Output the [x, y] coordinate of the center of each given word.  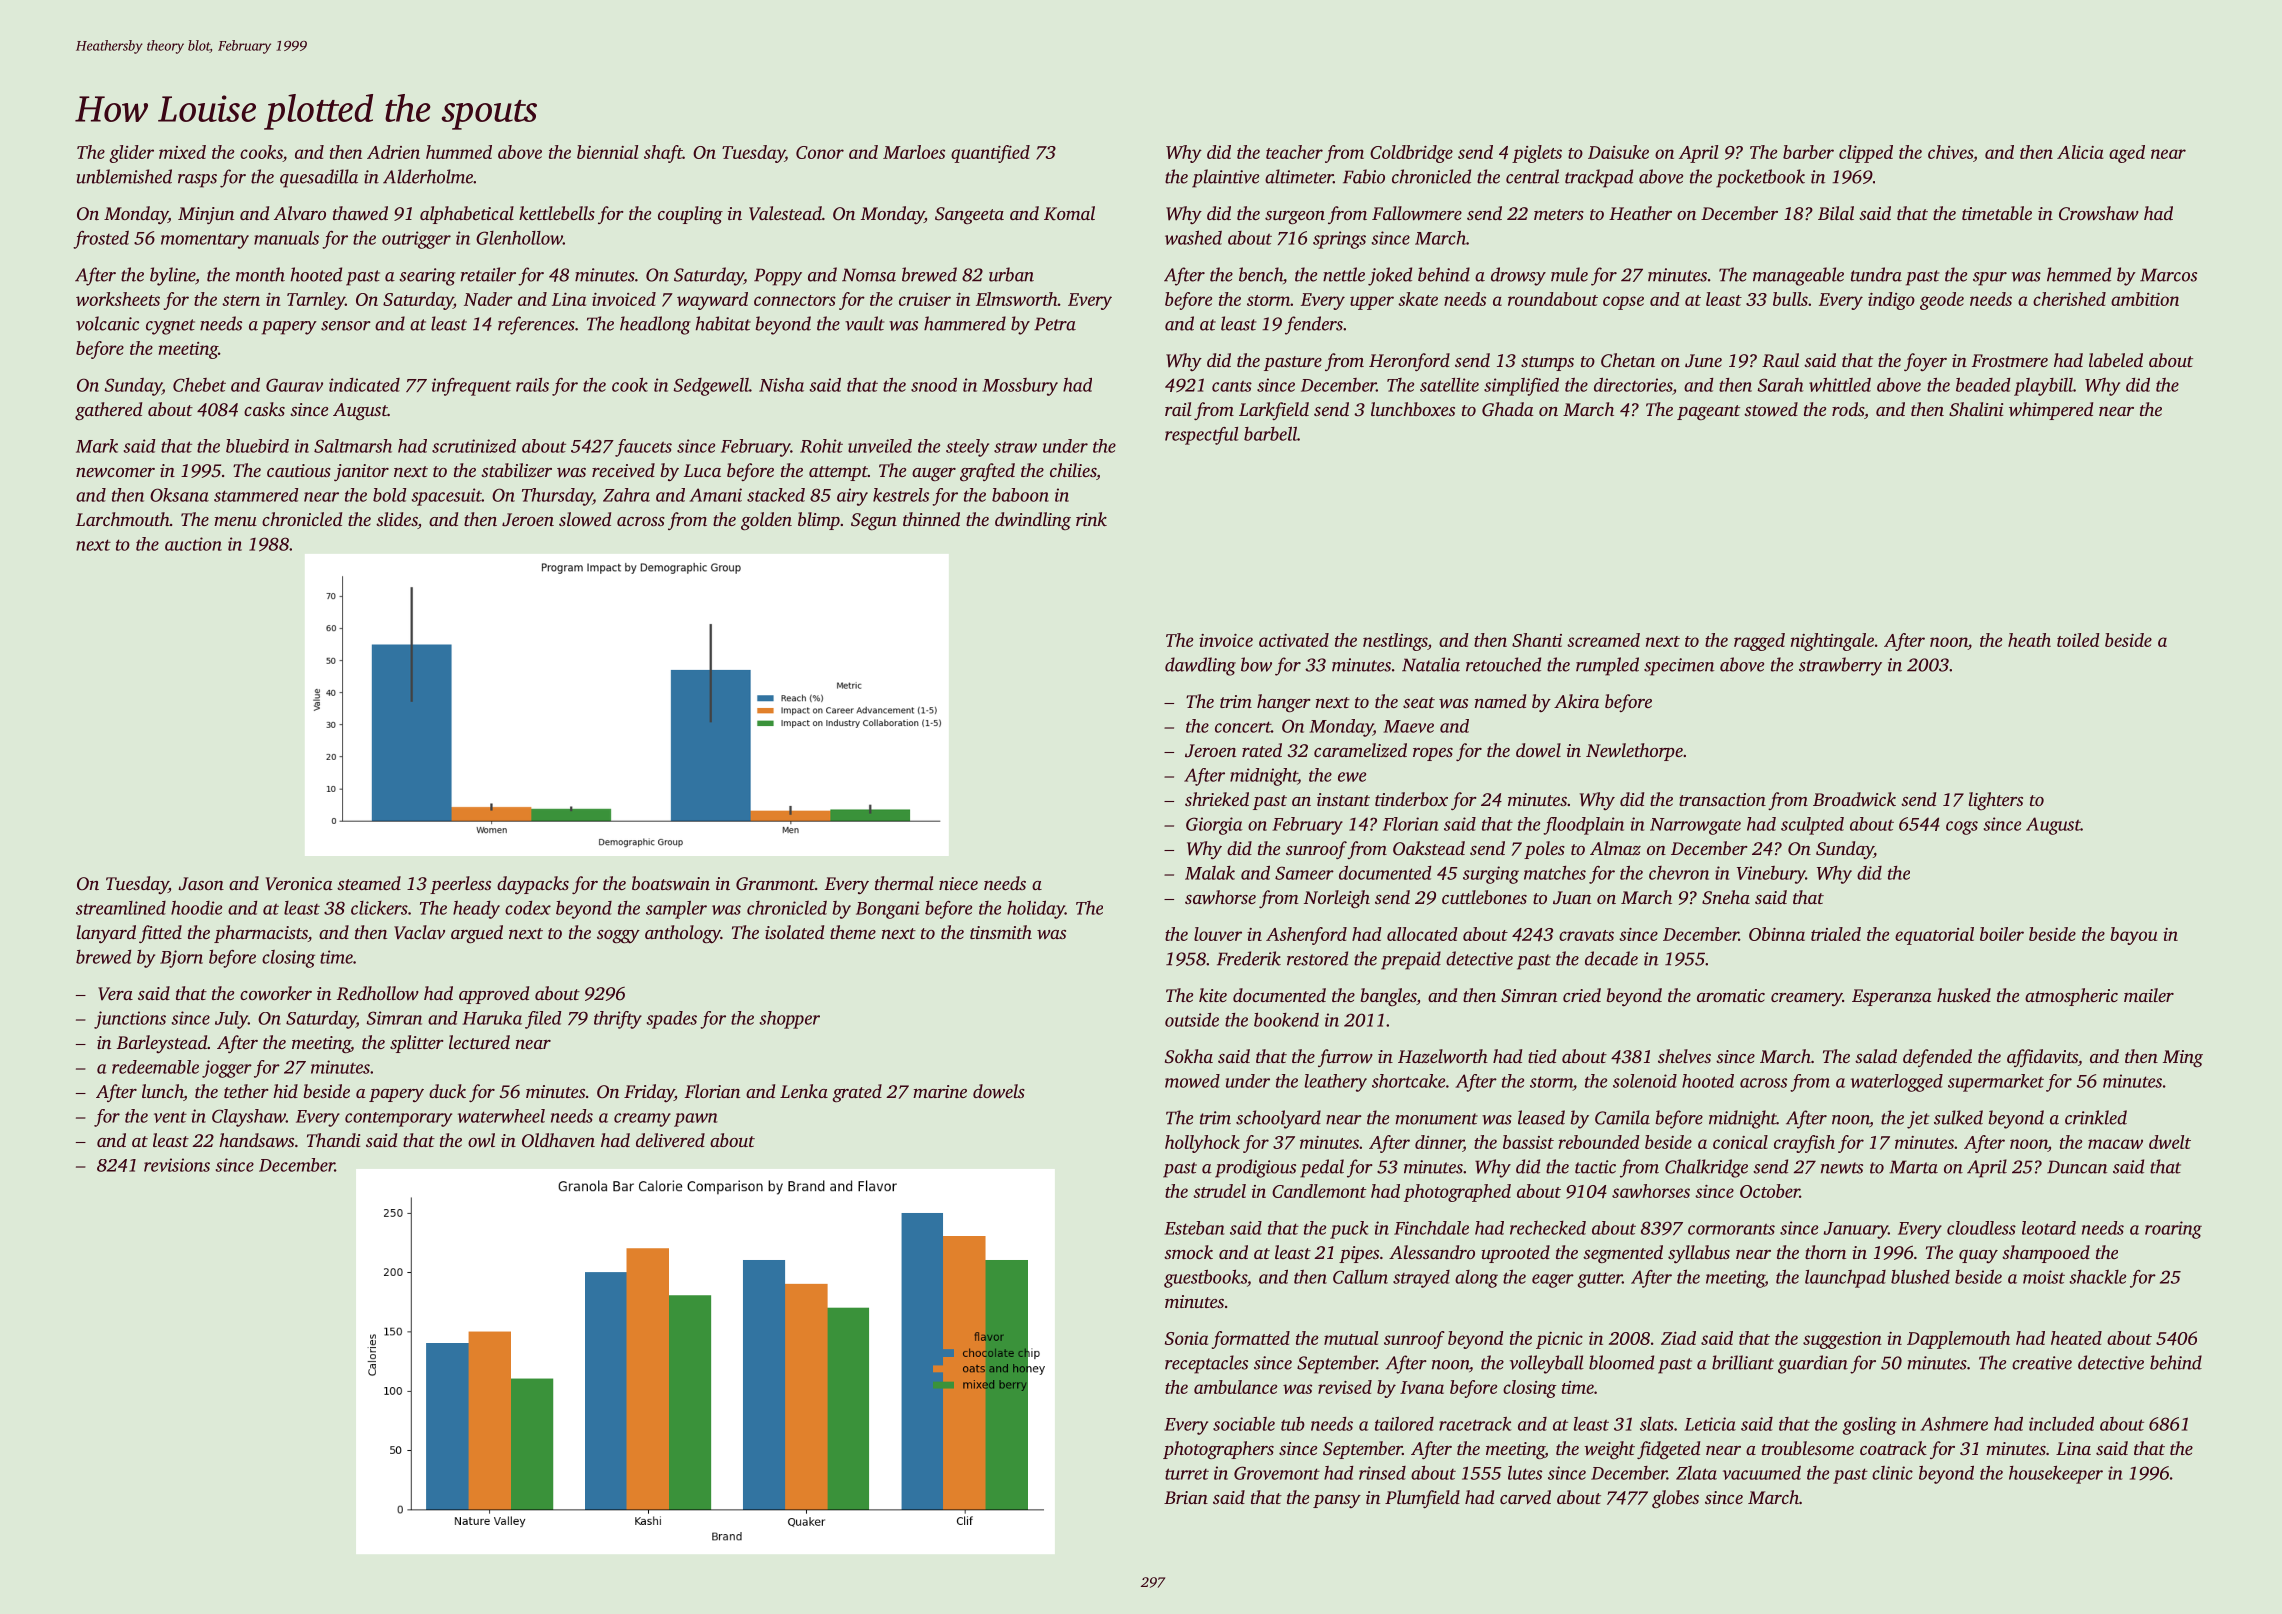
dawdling [1200, 666]
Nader [488, 299]
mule [1569, 274]
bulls [1790, 299]
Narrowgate [1695, 826]
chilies [1073, 470]
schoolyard [1278, 1119]
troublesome [1808, 1448]
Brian [1186, 1497]
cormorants [1731, 1229]
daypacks [533, 885]
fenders [1314, 325]
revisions [177, 1165]
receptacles [1206, 1364]
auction [193, 544]
